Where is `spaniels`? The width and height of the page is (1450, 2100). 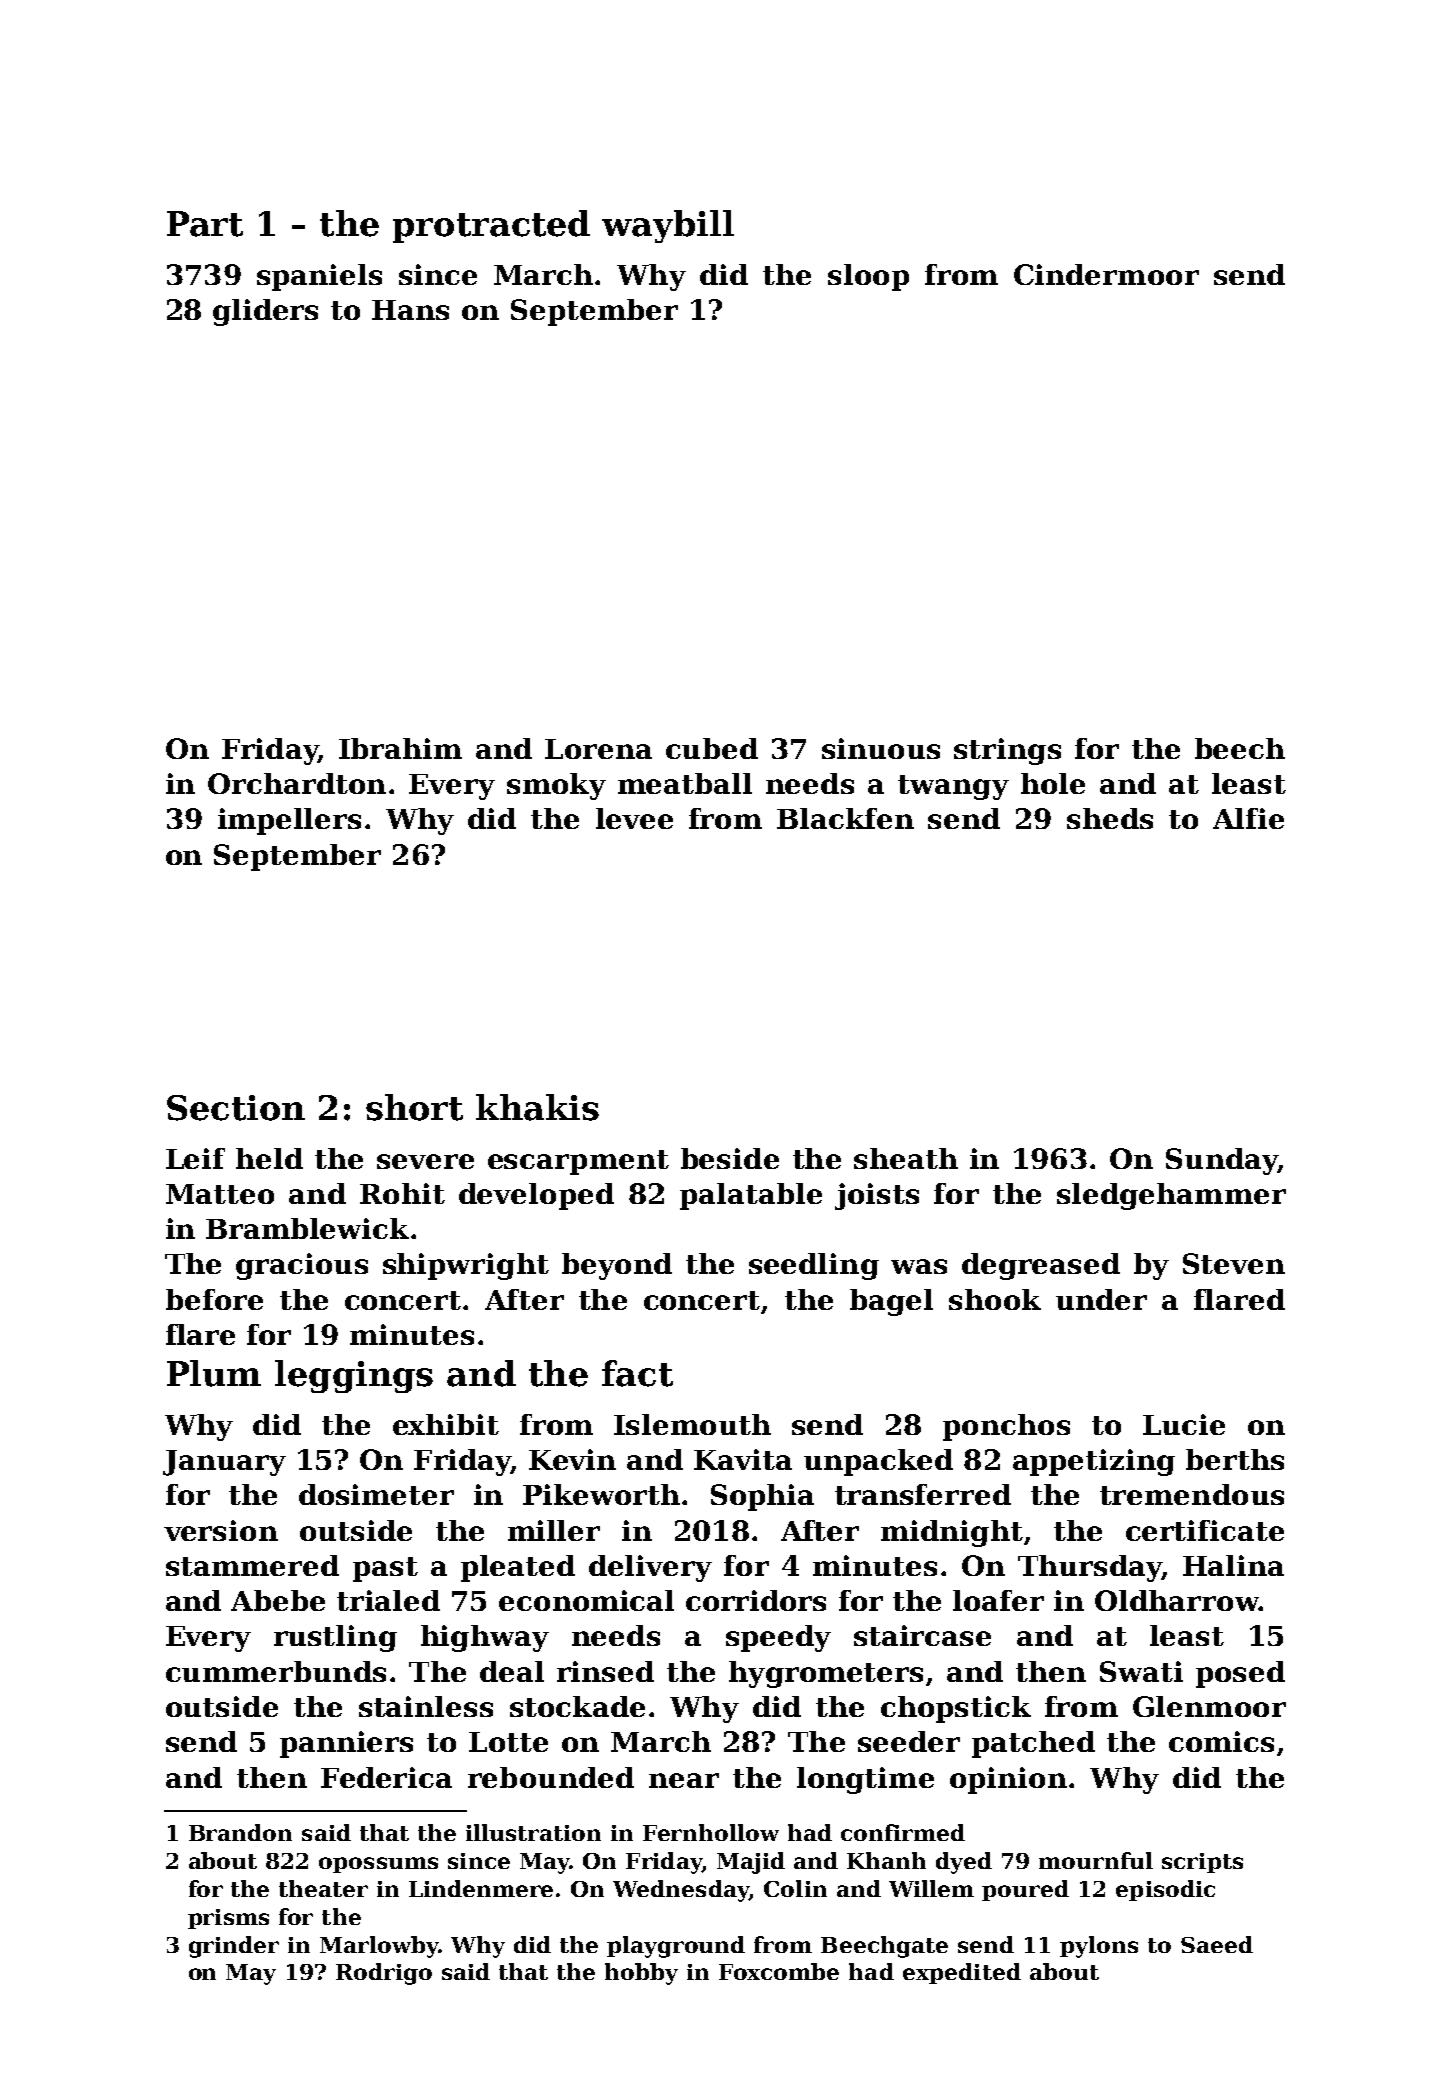 spaniels is located at coordinates (319, 277).
